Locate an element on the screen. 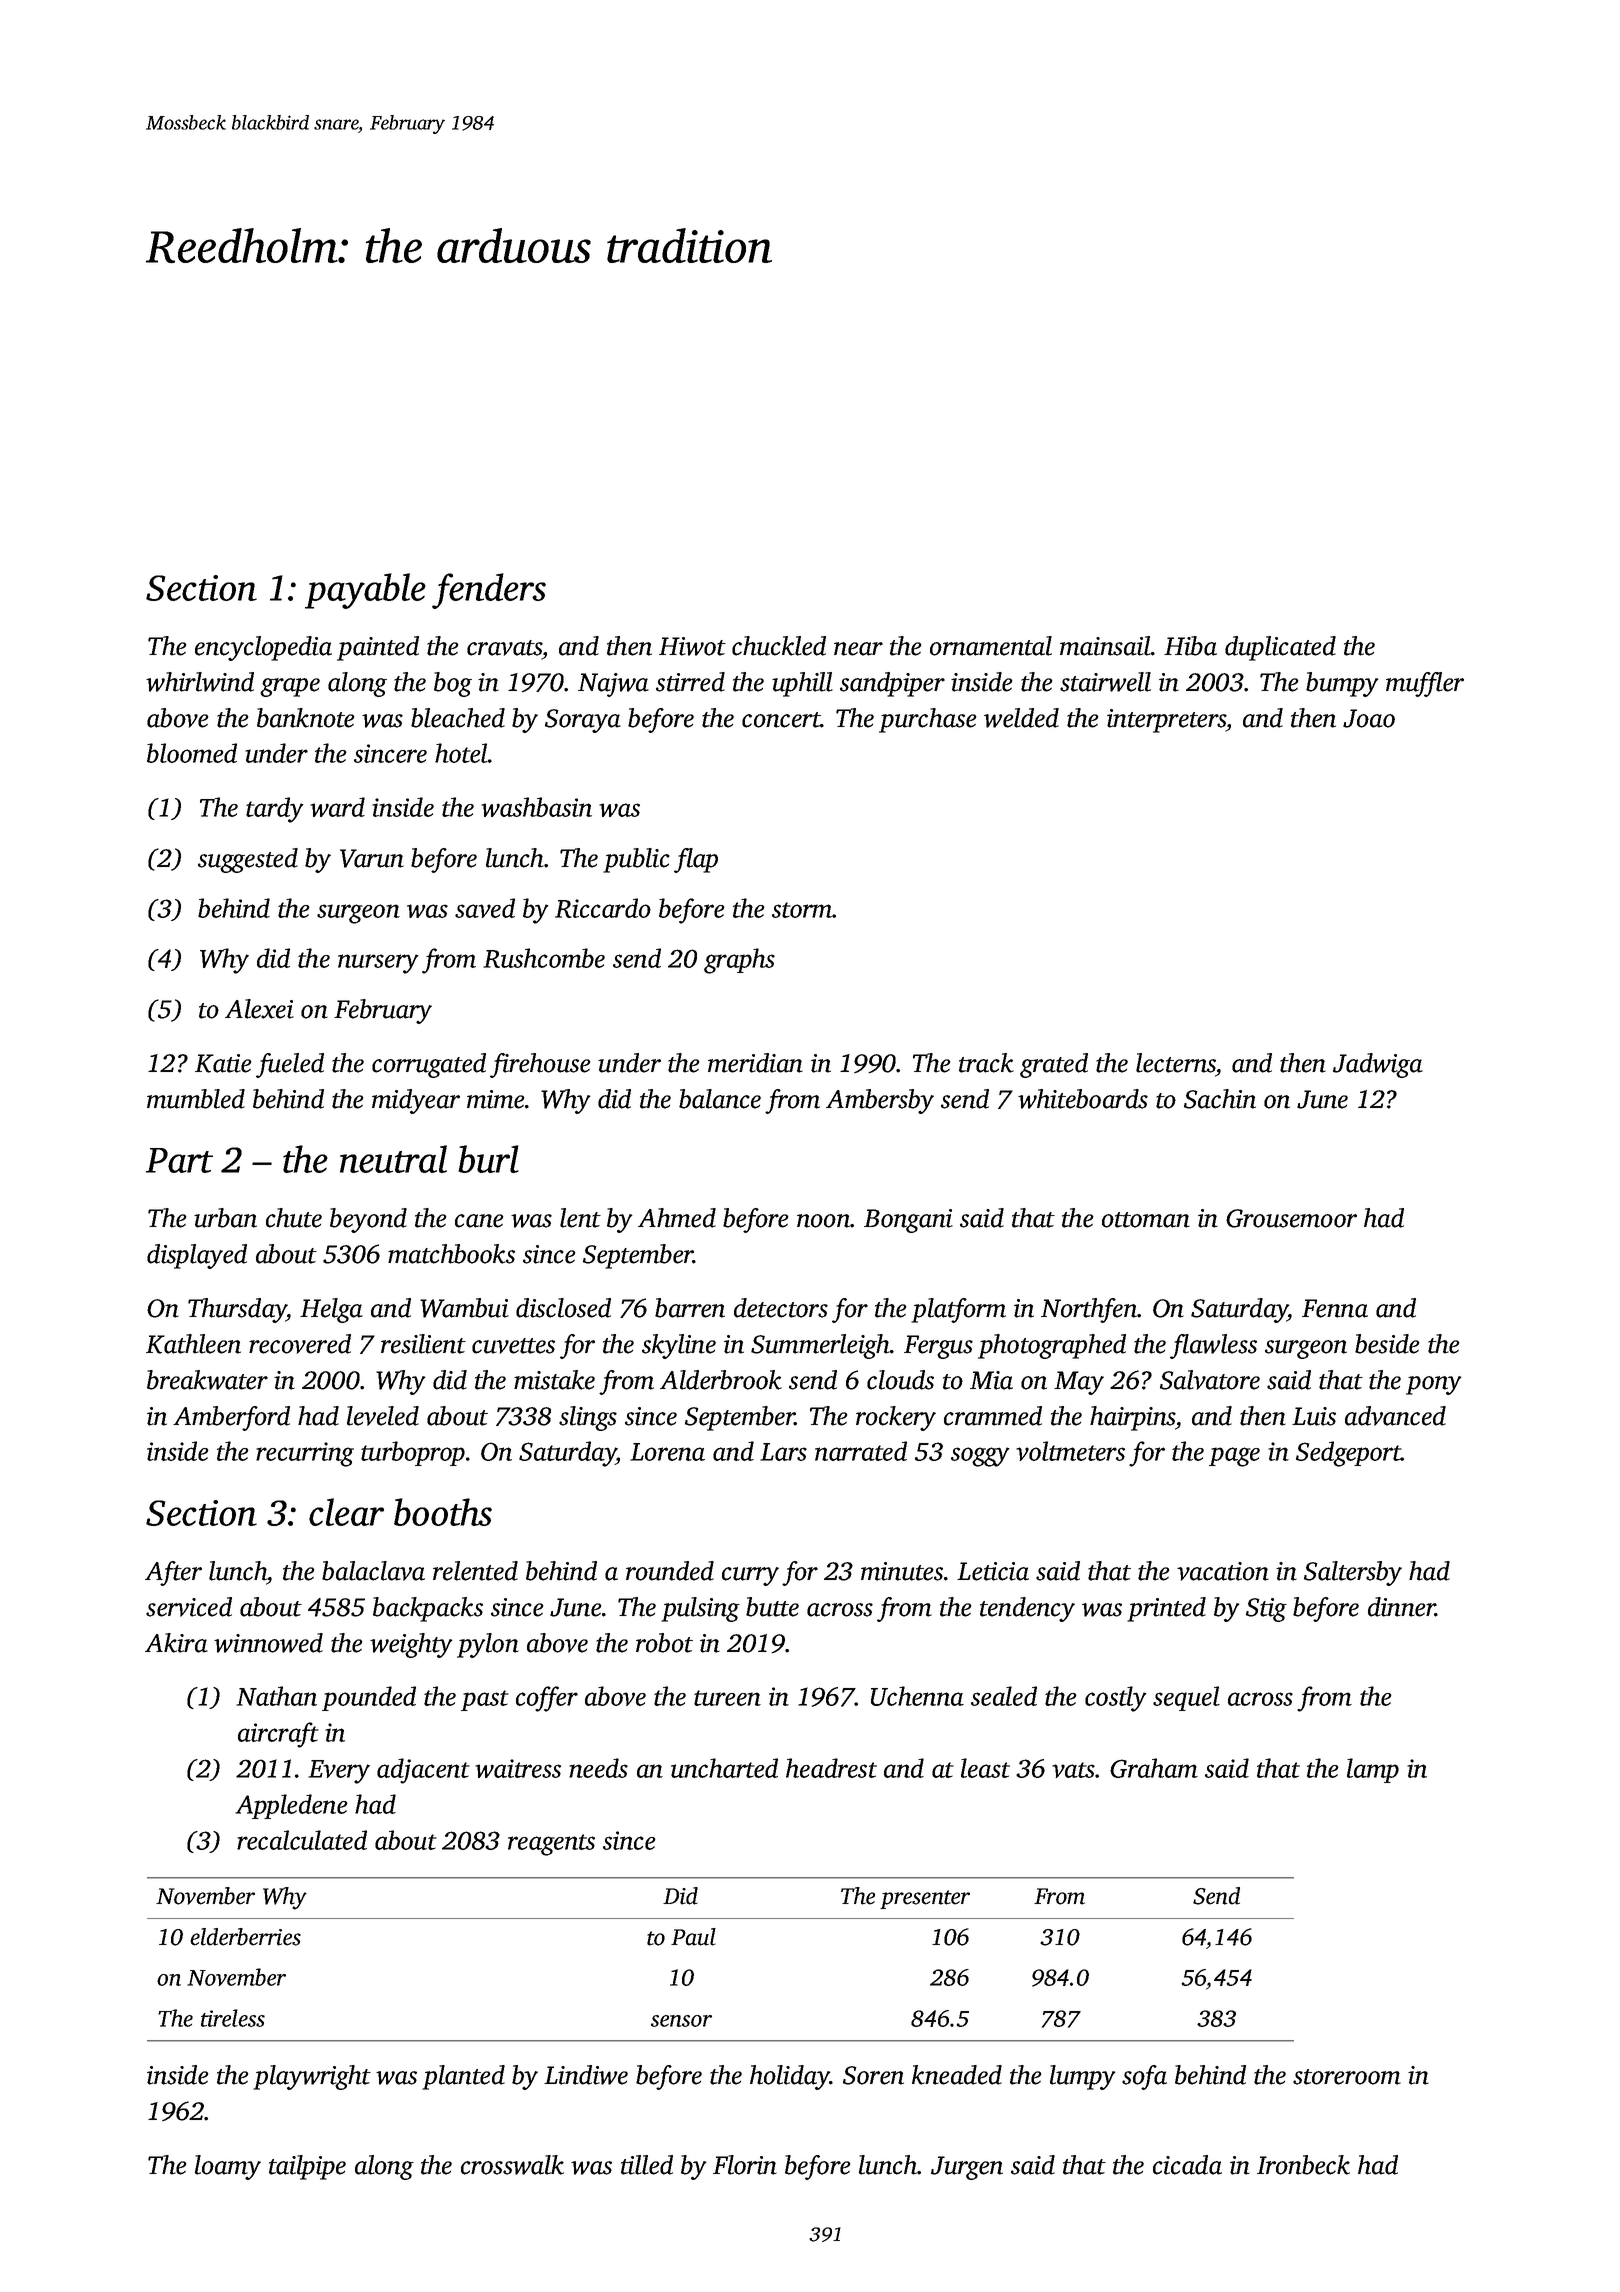  lecterns is located at coordinates (1176, 1063).
